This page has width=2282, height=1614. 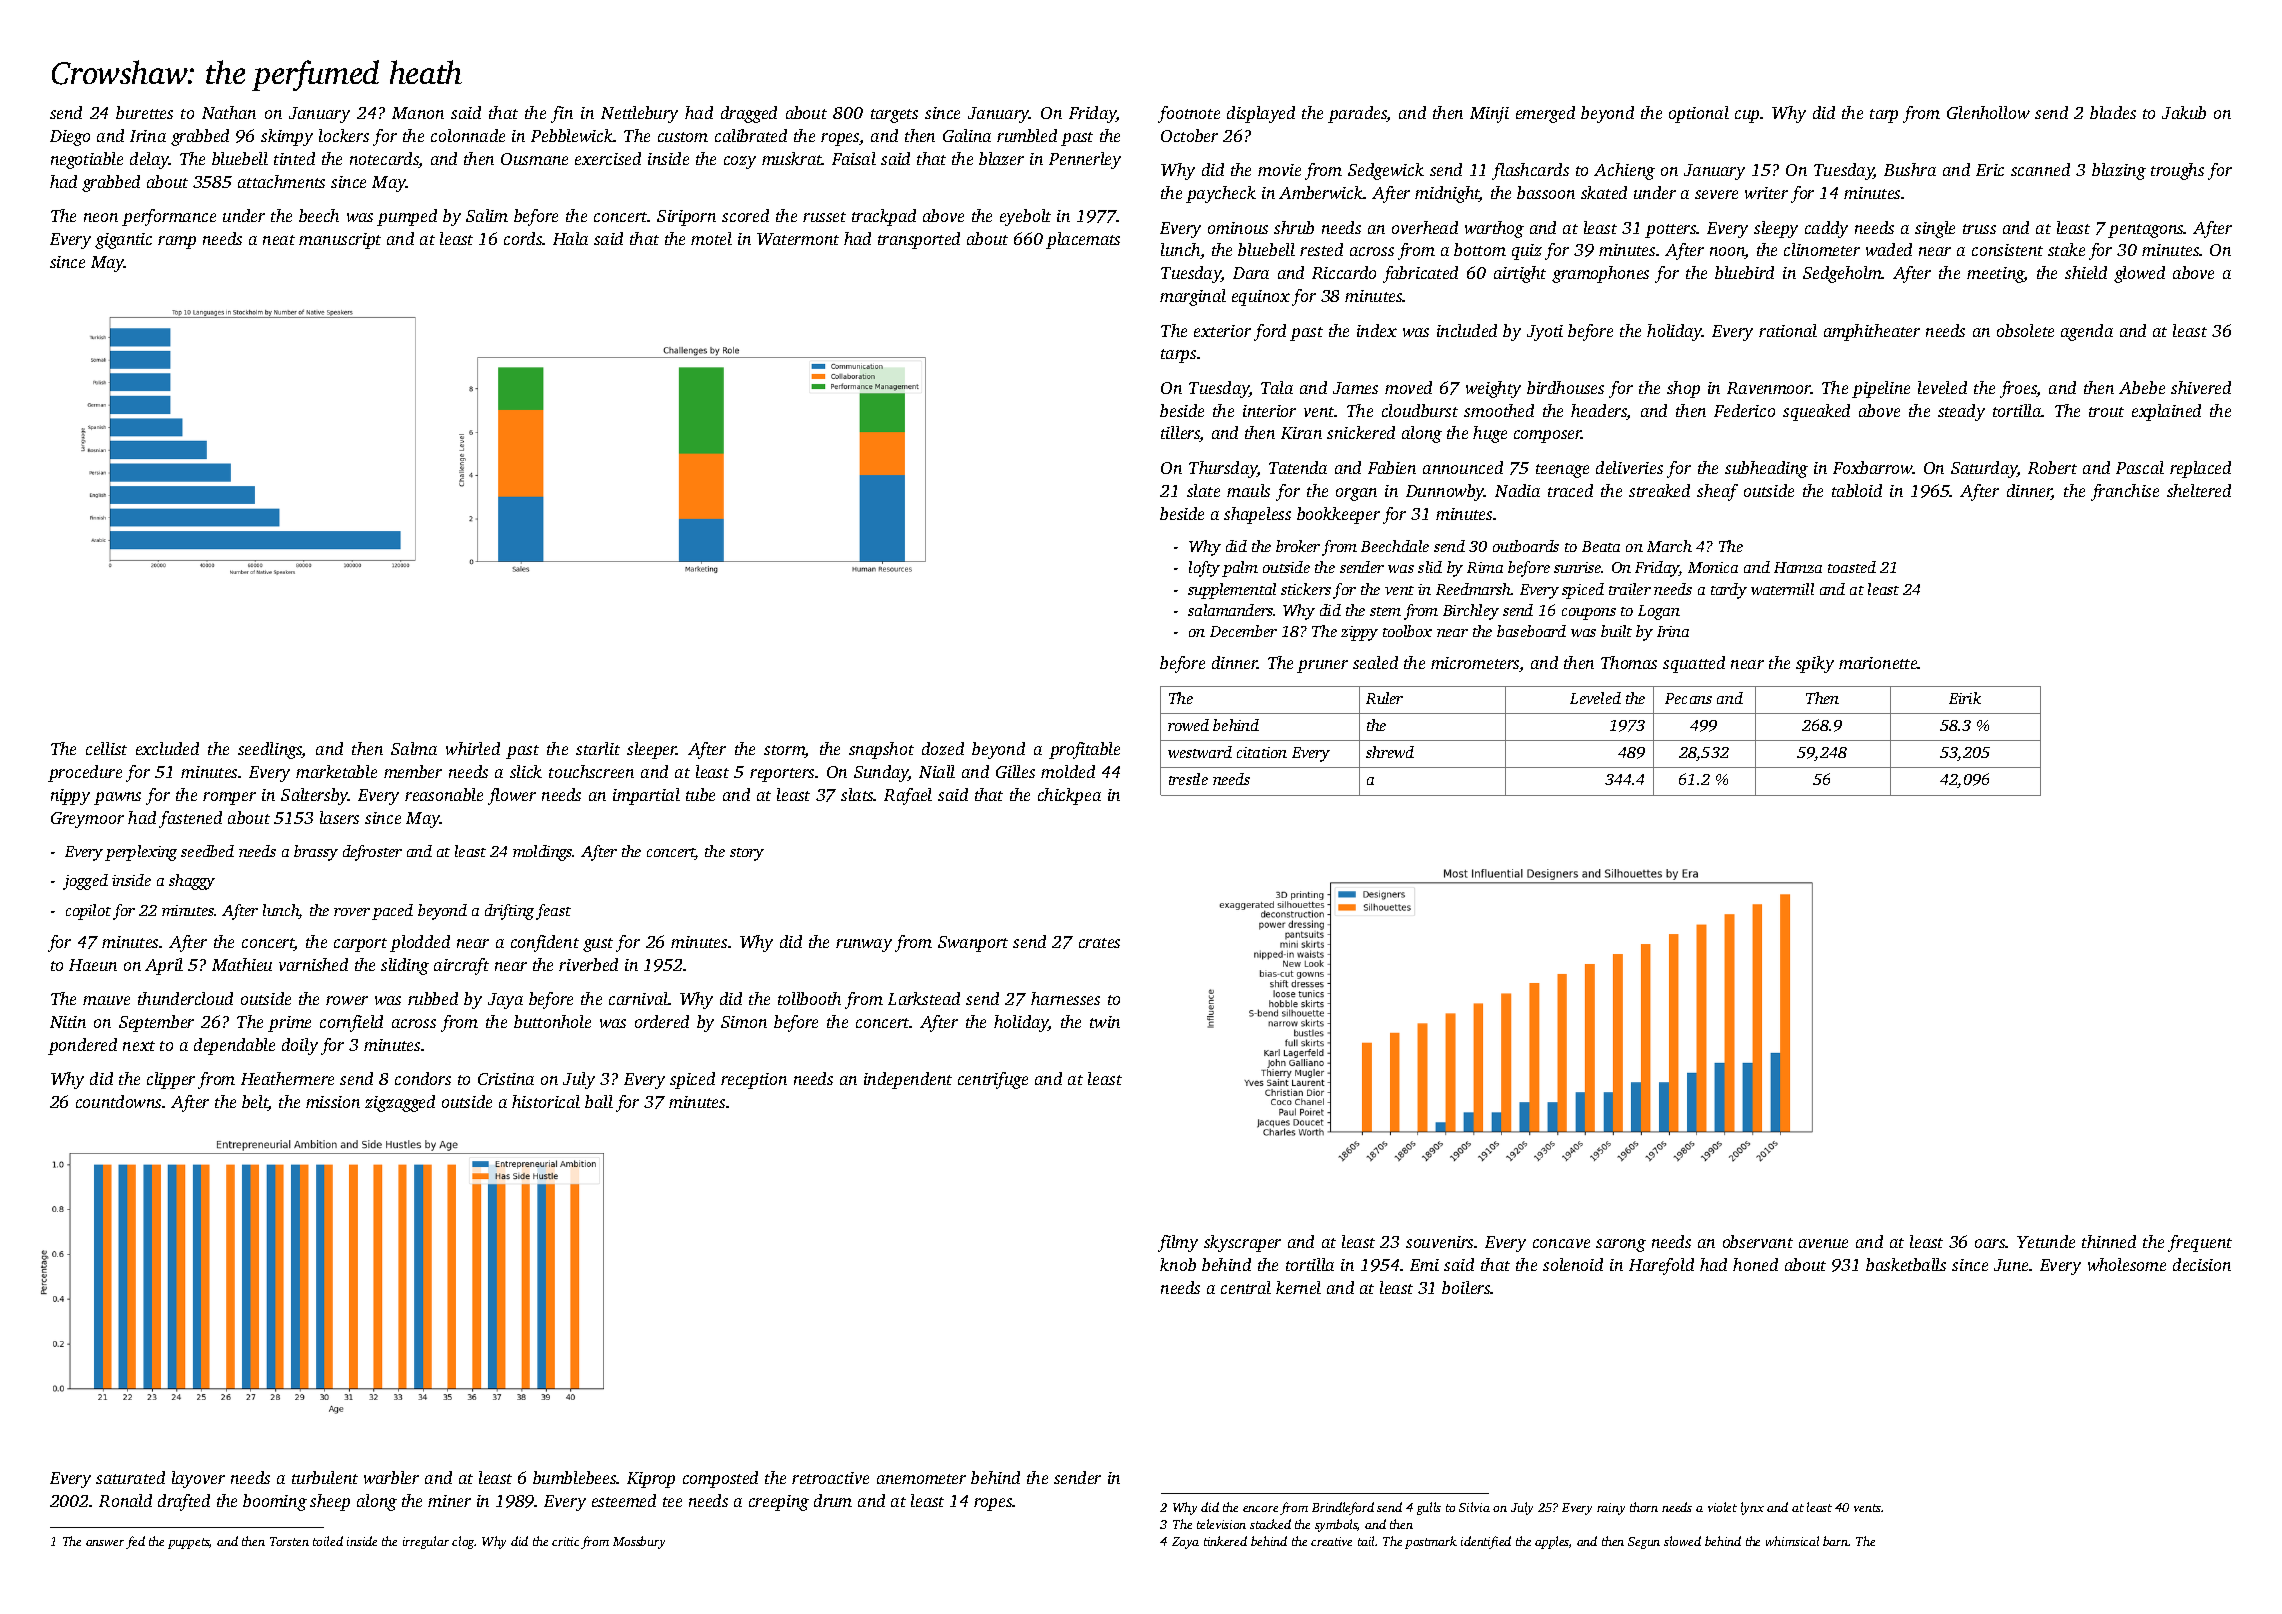 I want to click on Watermont, so click(x=798, y=239).
